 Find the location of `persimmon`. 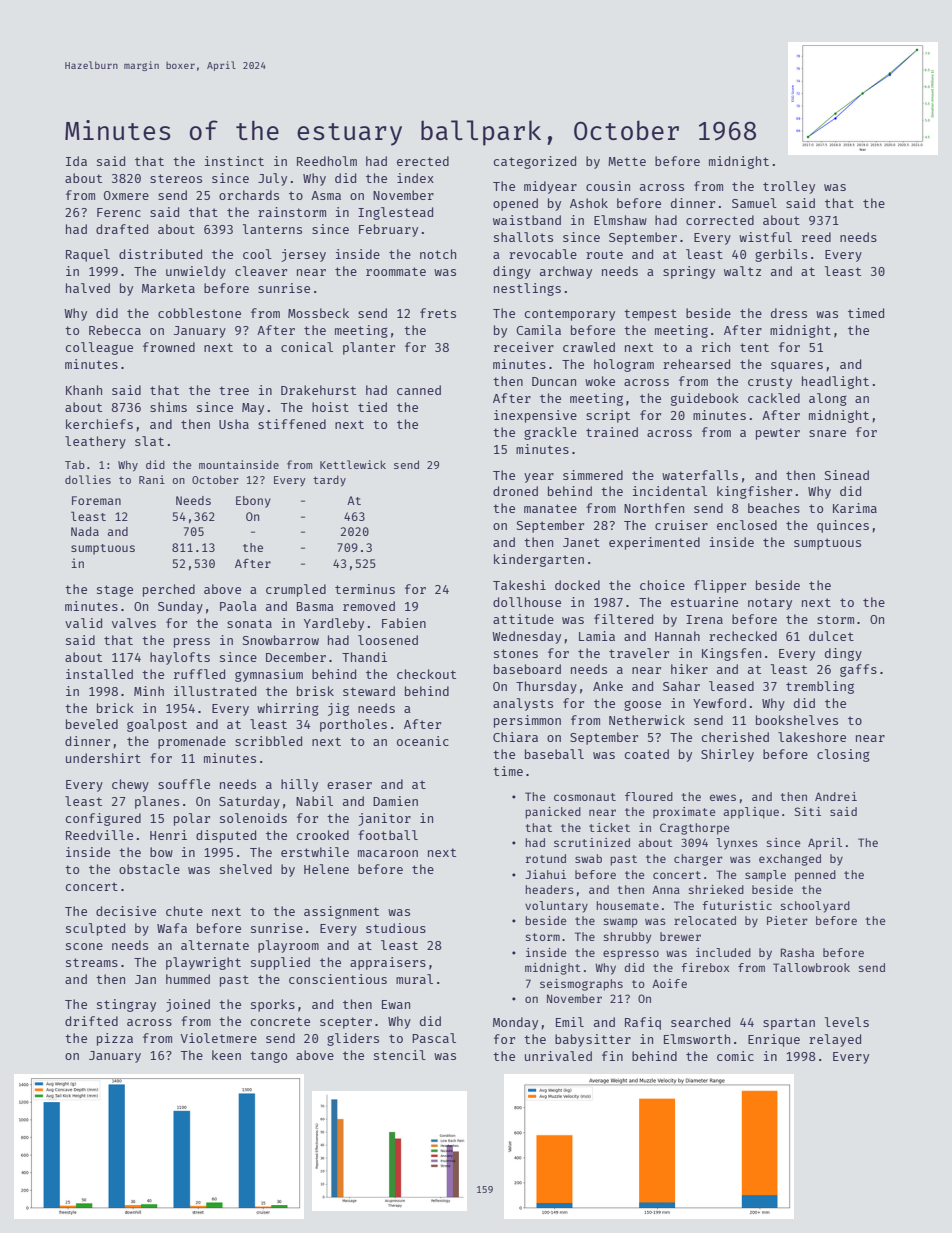

persimmon is located at coordinates (527, 721).
